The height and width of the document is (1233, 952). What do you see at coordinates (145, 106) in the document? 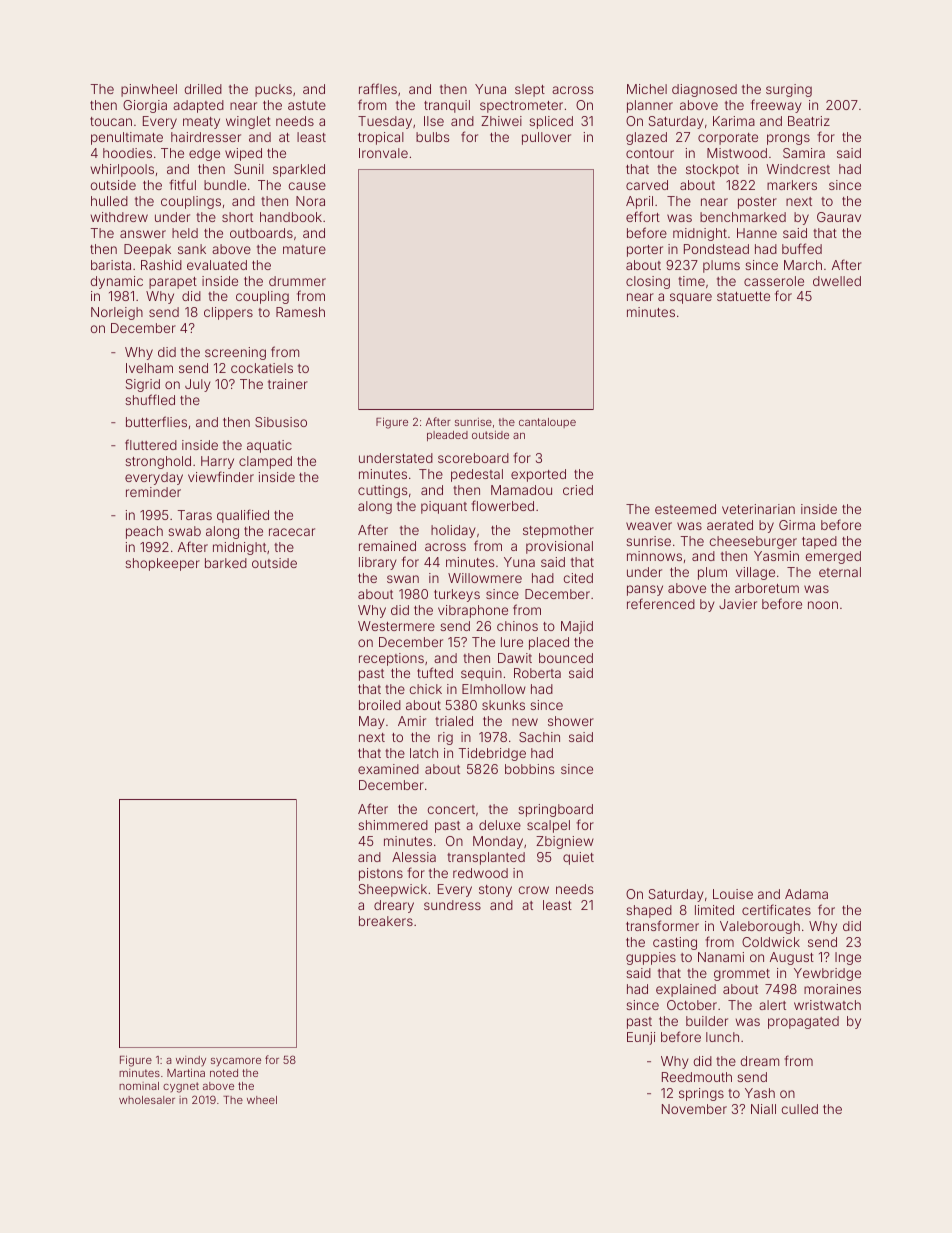
I see `Giorgia` at bounding box center [145, 106].
